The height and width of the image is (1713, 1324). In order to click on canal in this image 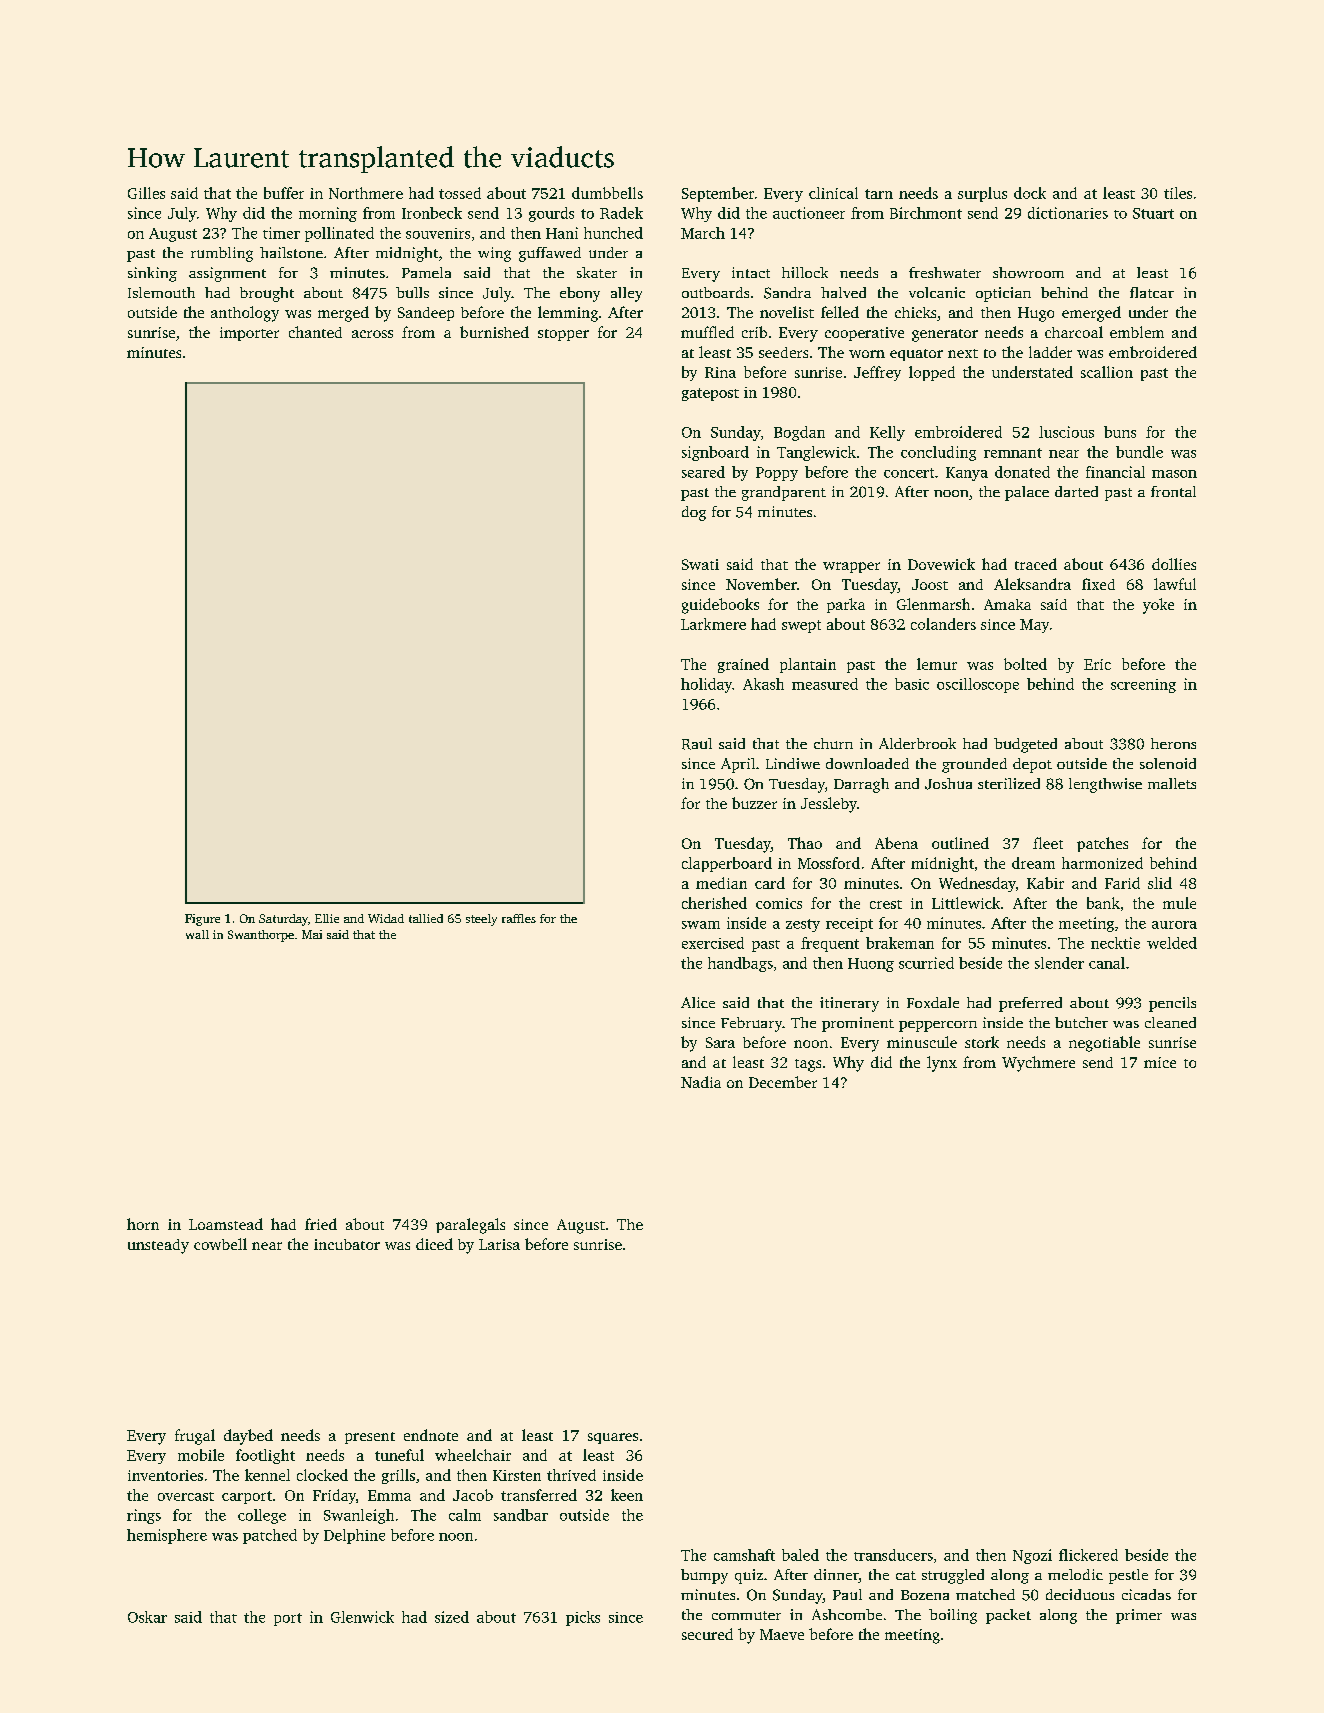, I will do `click(1107, 963)`.
